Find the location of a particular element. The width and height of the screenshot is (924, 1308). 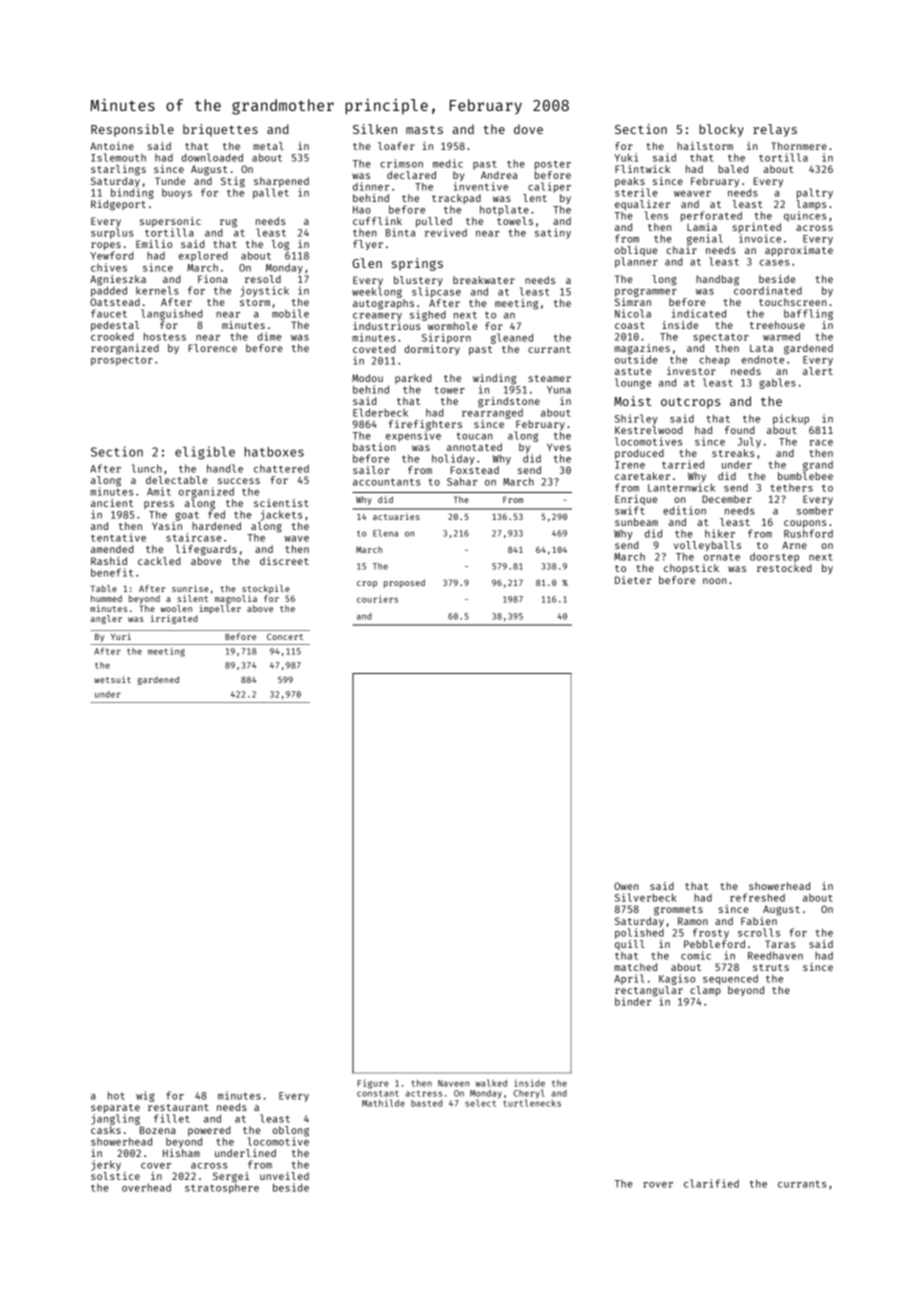

Concert is located at coordinates (285, 636).
